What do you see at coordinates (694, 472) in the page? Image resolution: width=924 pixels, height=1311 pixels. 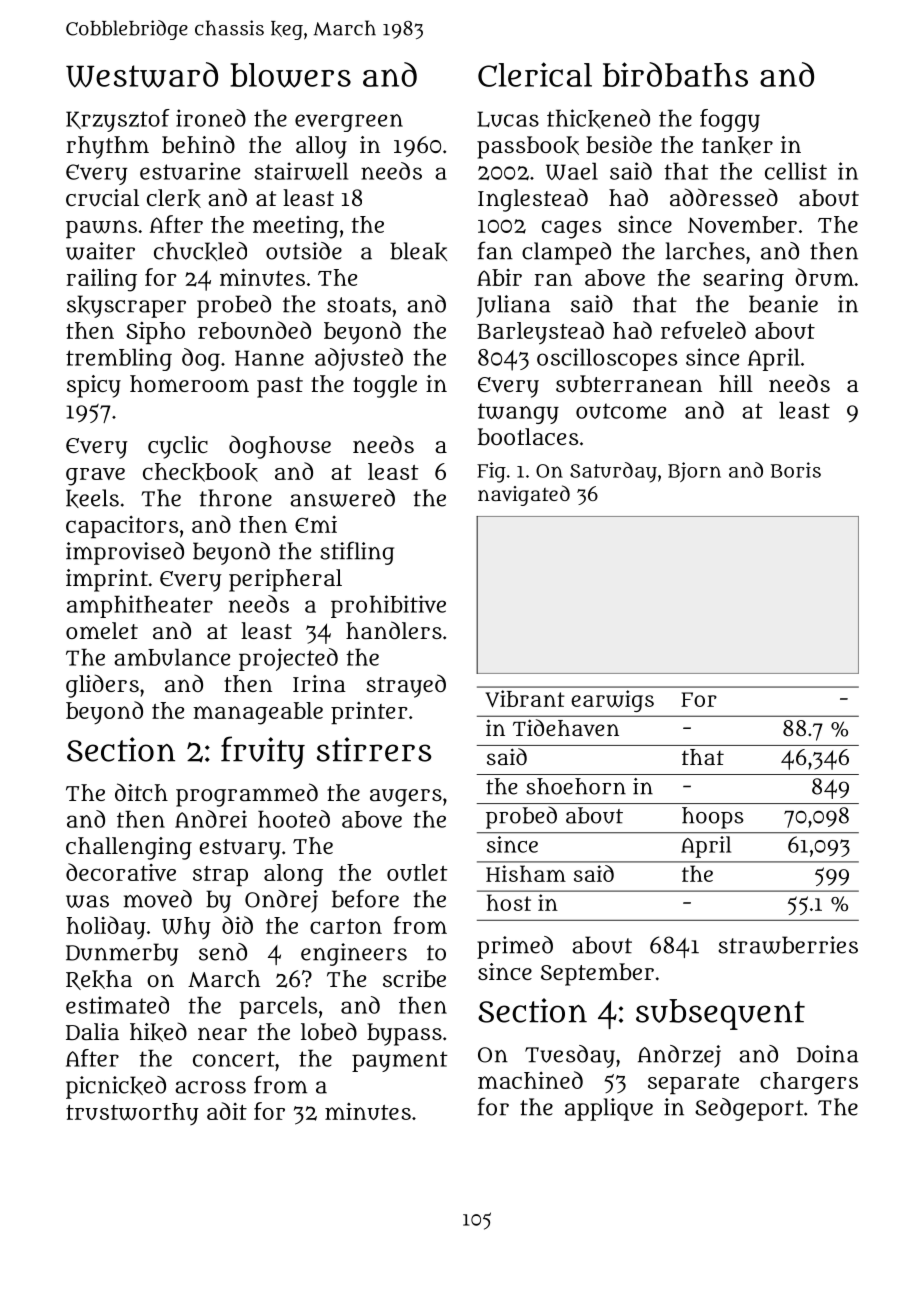 I see `Bjorn` at bounding box center [694, 472].
